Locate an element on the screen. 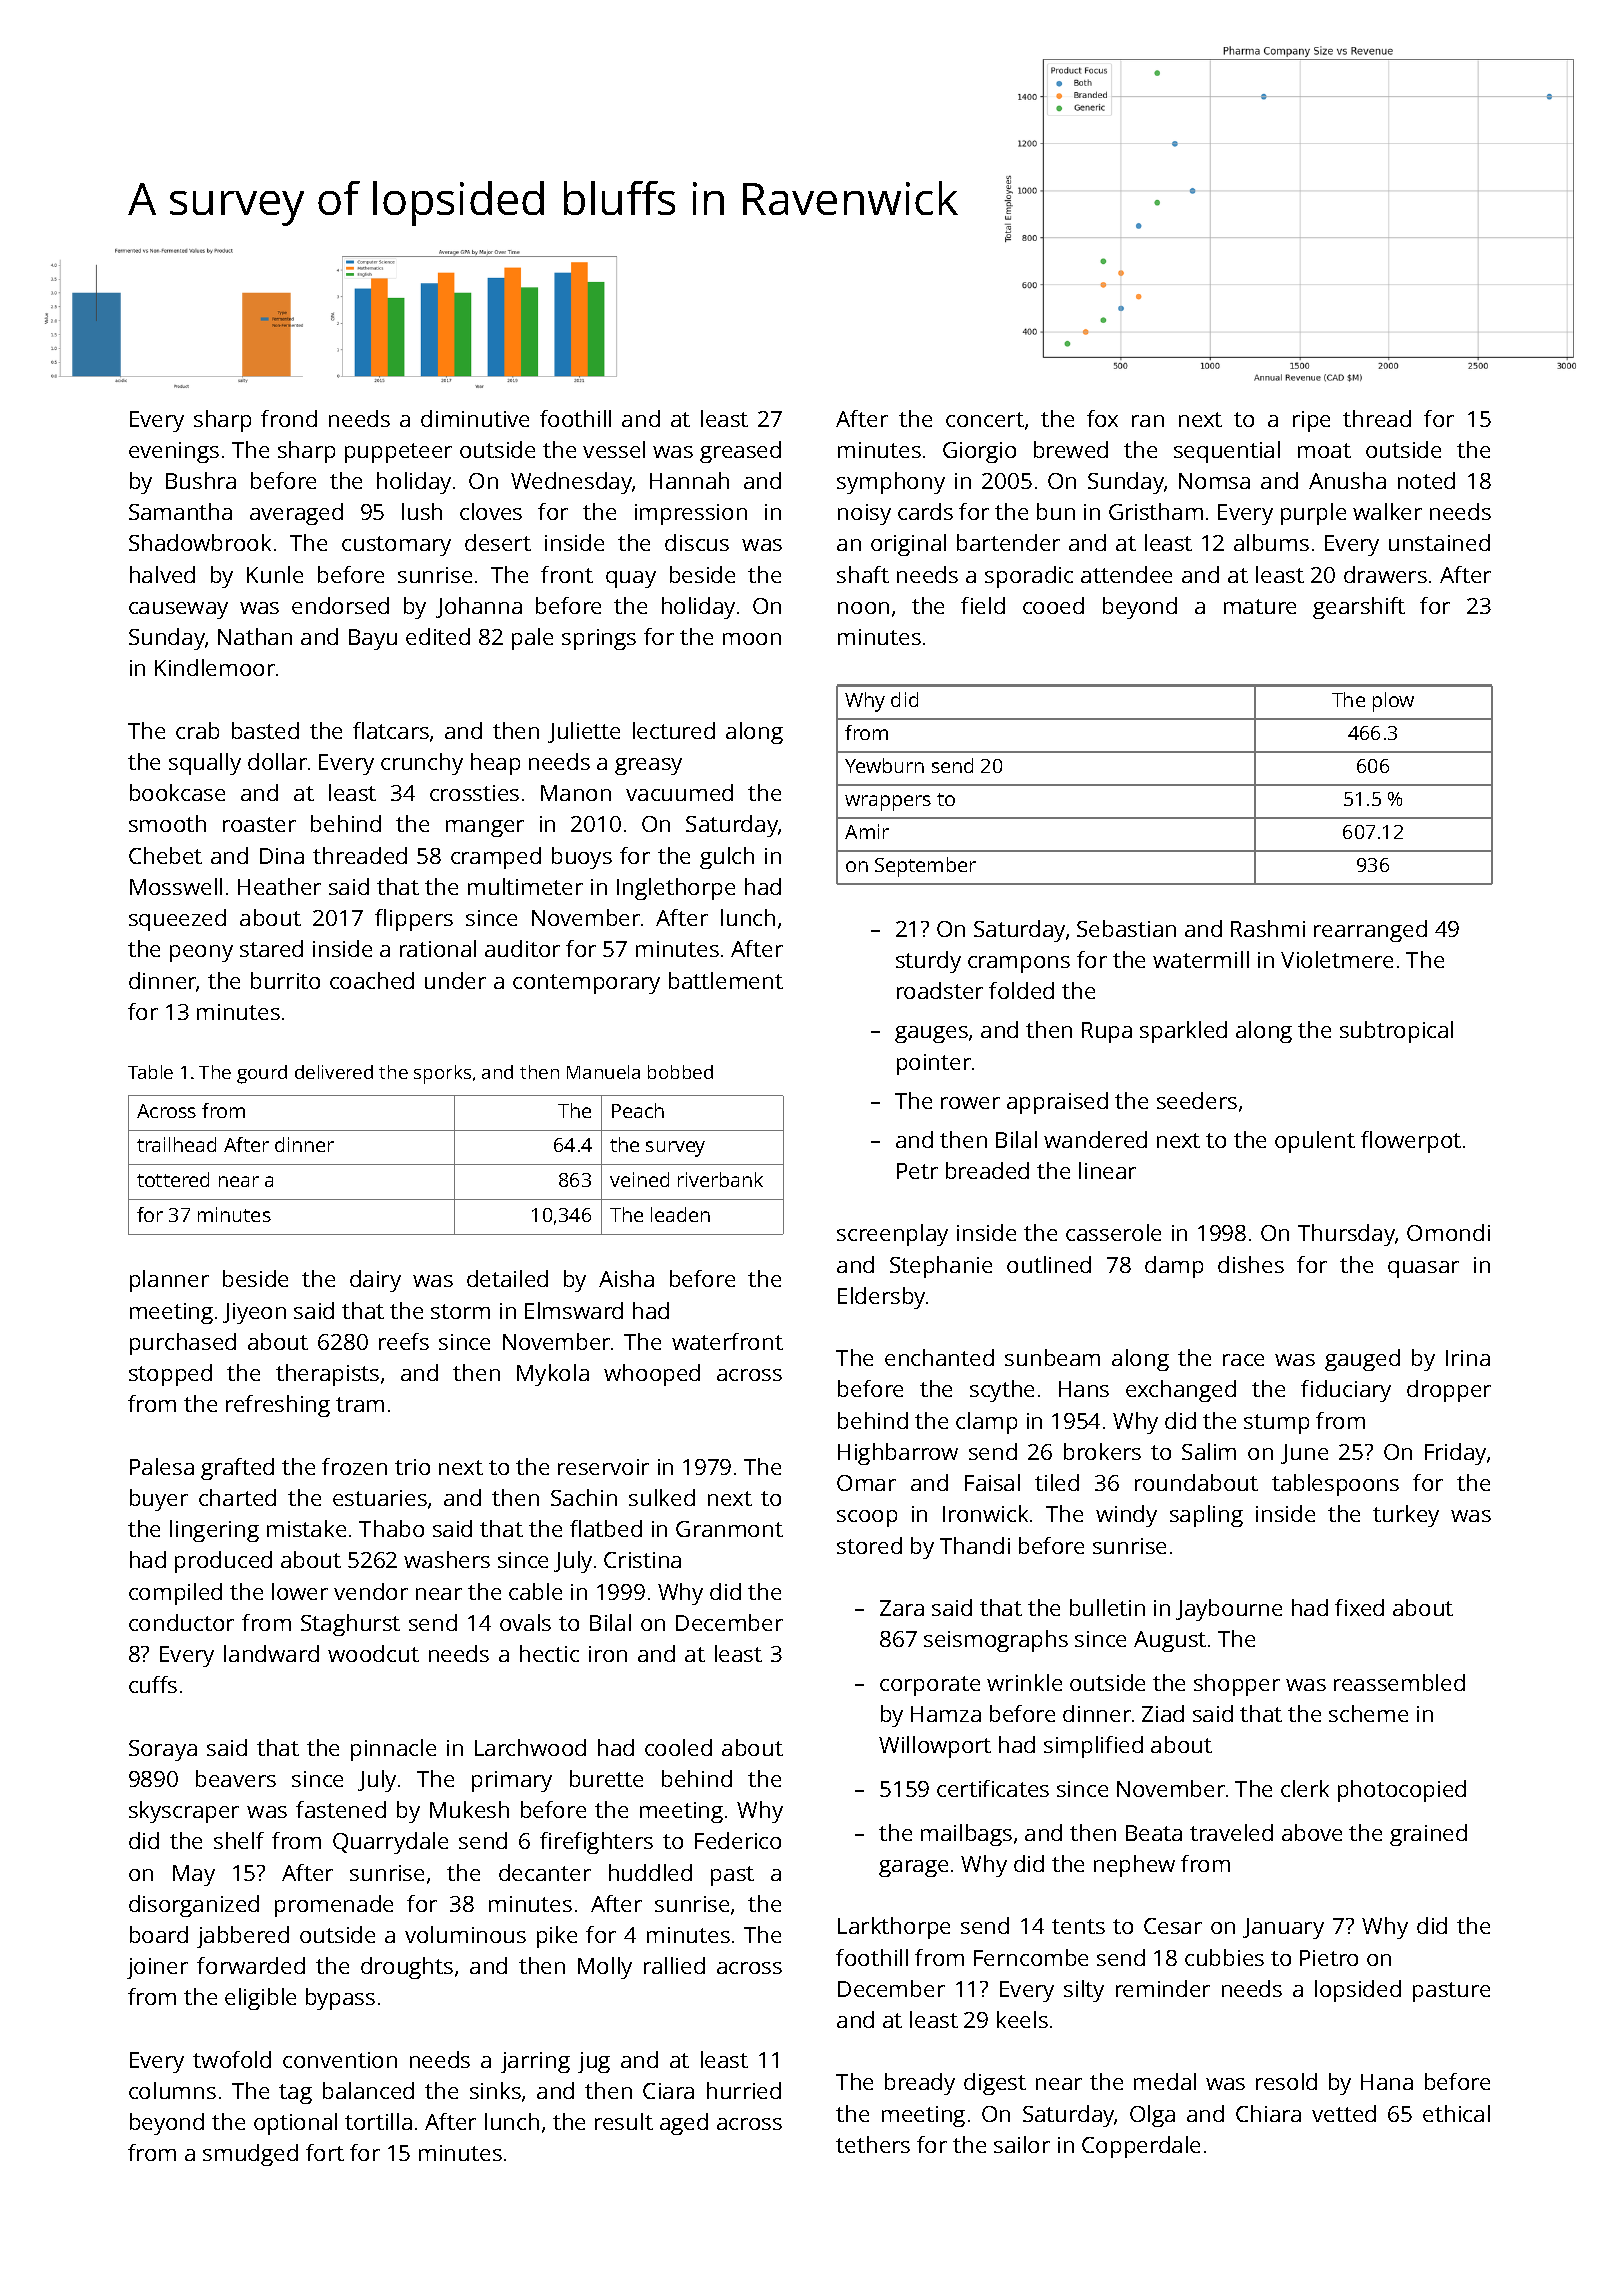  lingering is located at coordinates (214, 1531).
